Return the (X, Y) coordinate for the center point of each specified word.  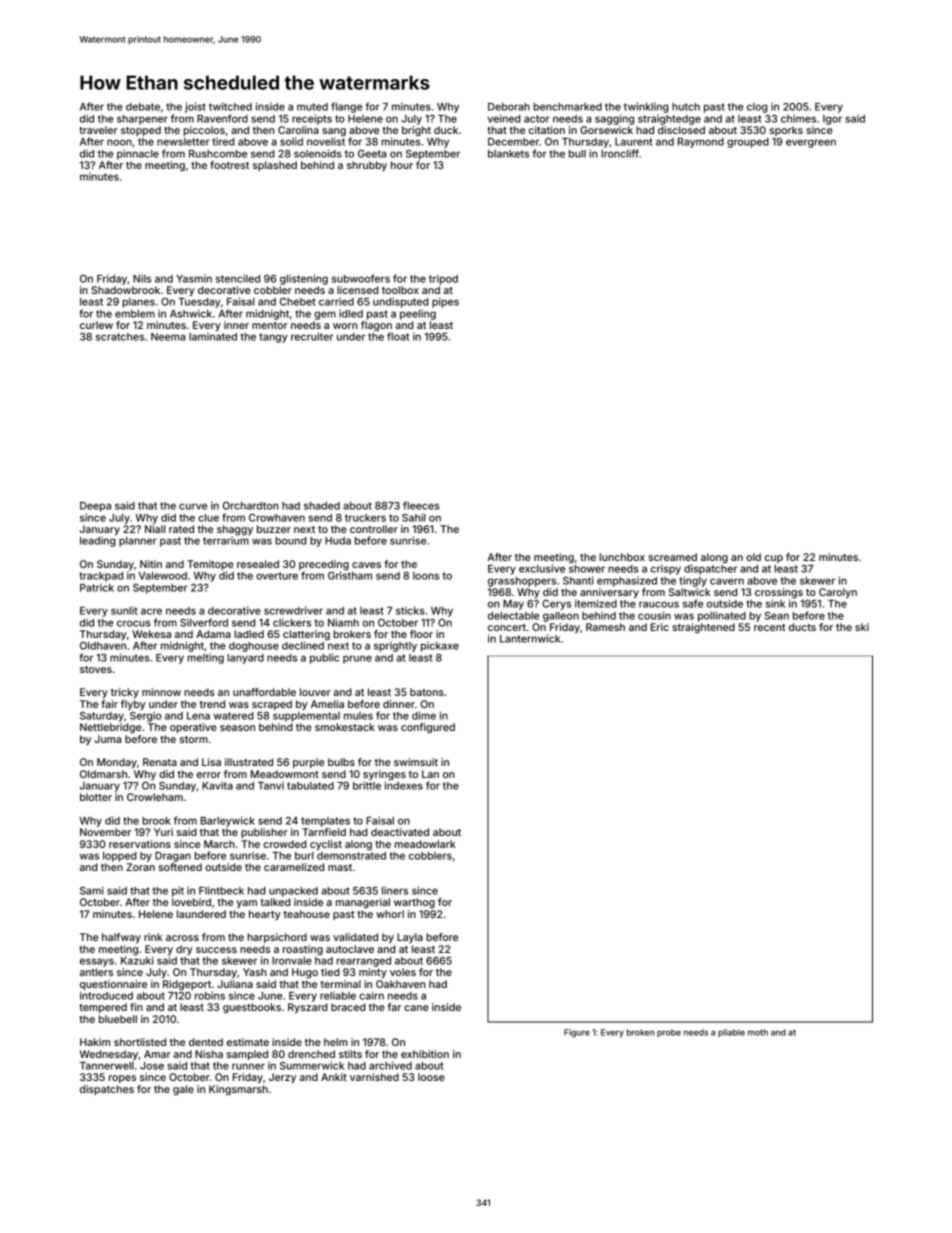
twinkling (646, 107)
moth (758, 1032)
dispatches (107, 1090)
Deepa (95, 507)
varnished (374, 1077)
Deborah (509, 107)
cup (774, 559)
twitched (230, 106)
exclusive (542, 568)
